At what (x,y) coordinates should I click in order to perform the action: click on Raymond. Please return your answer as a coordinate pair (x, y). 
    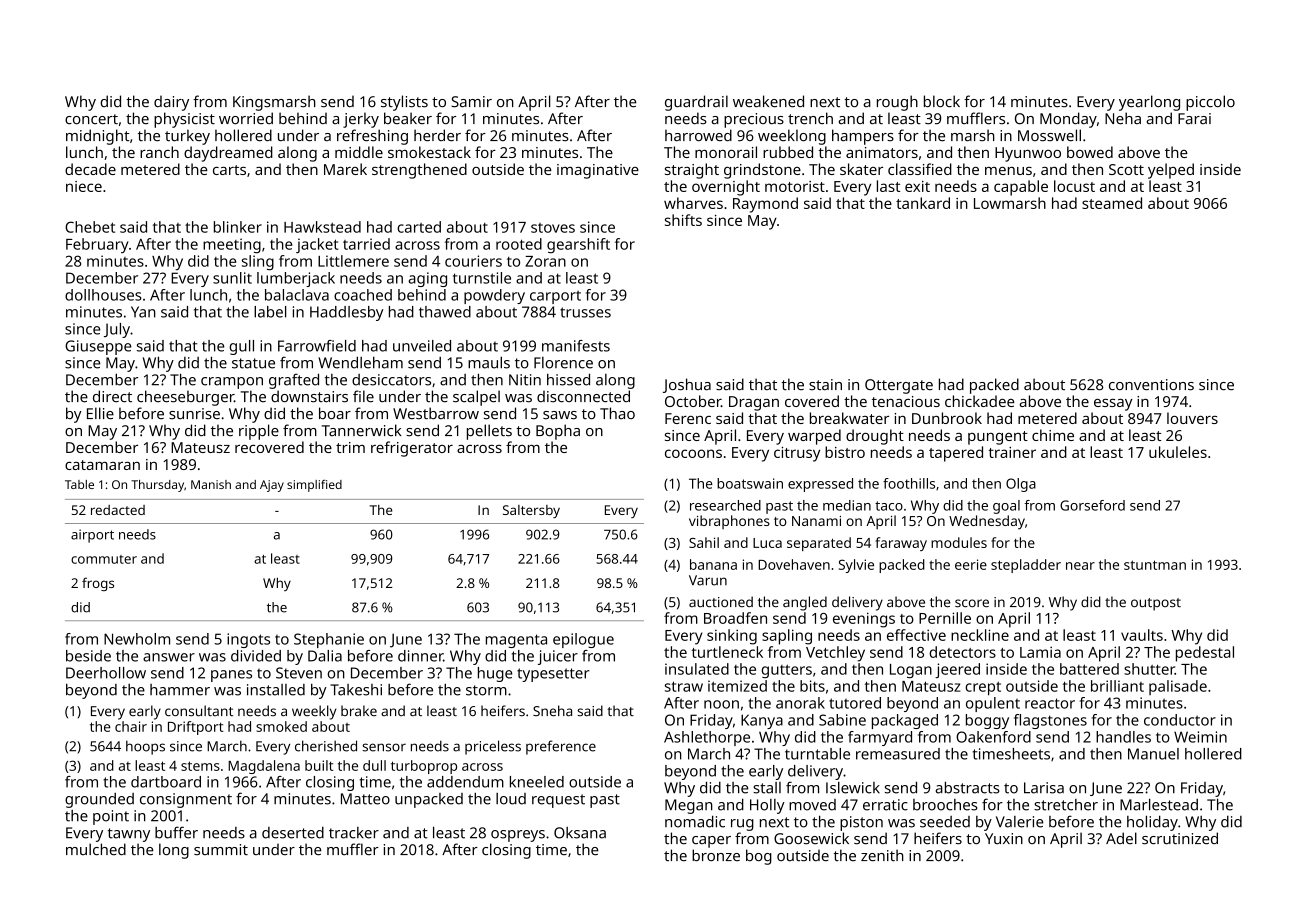
    Looking at the image, I should click on (765, 205).
